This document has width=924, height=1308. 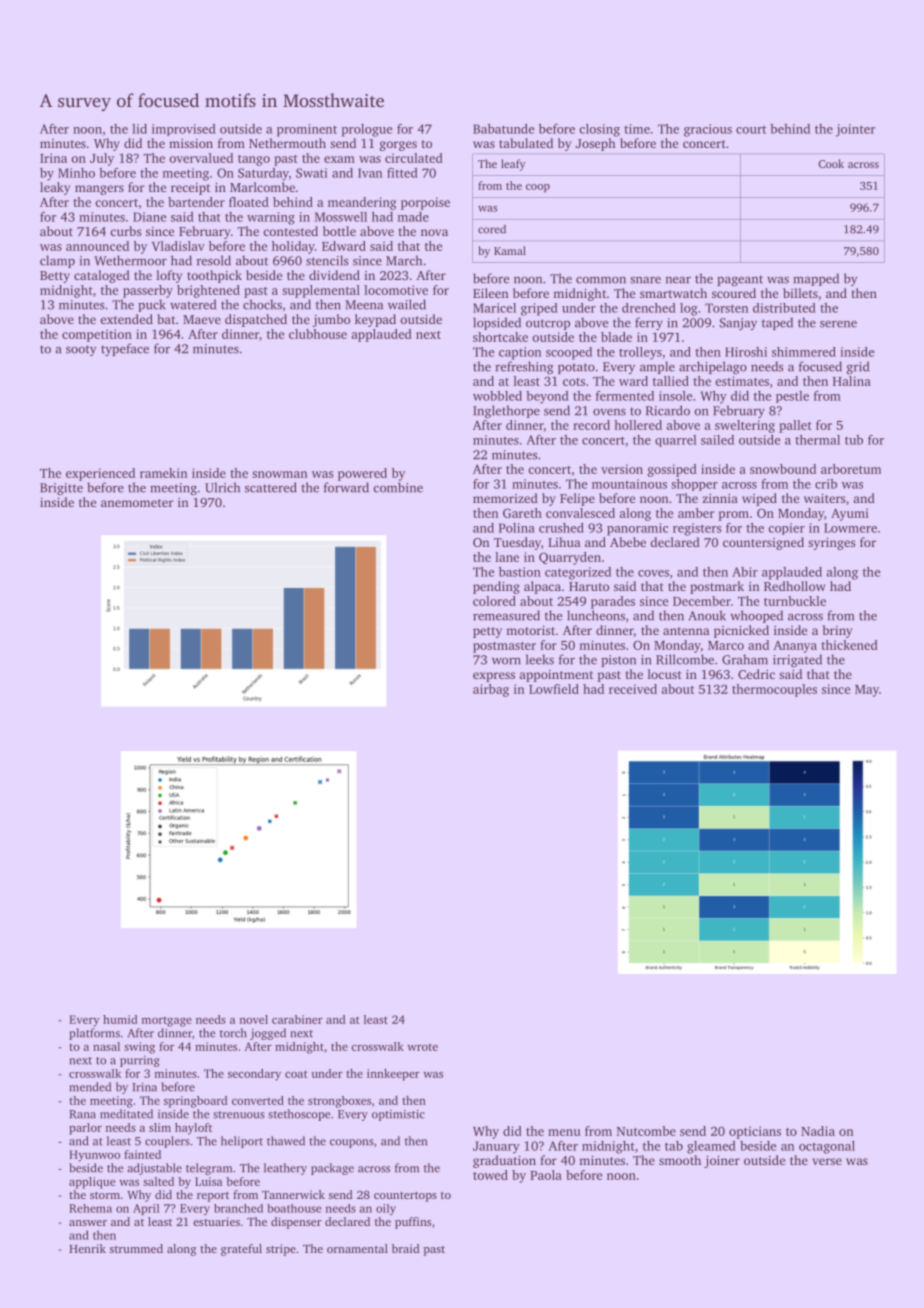 I want to click on wrote, so click(x=423, y=1047).
